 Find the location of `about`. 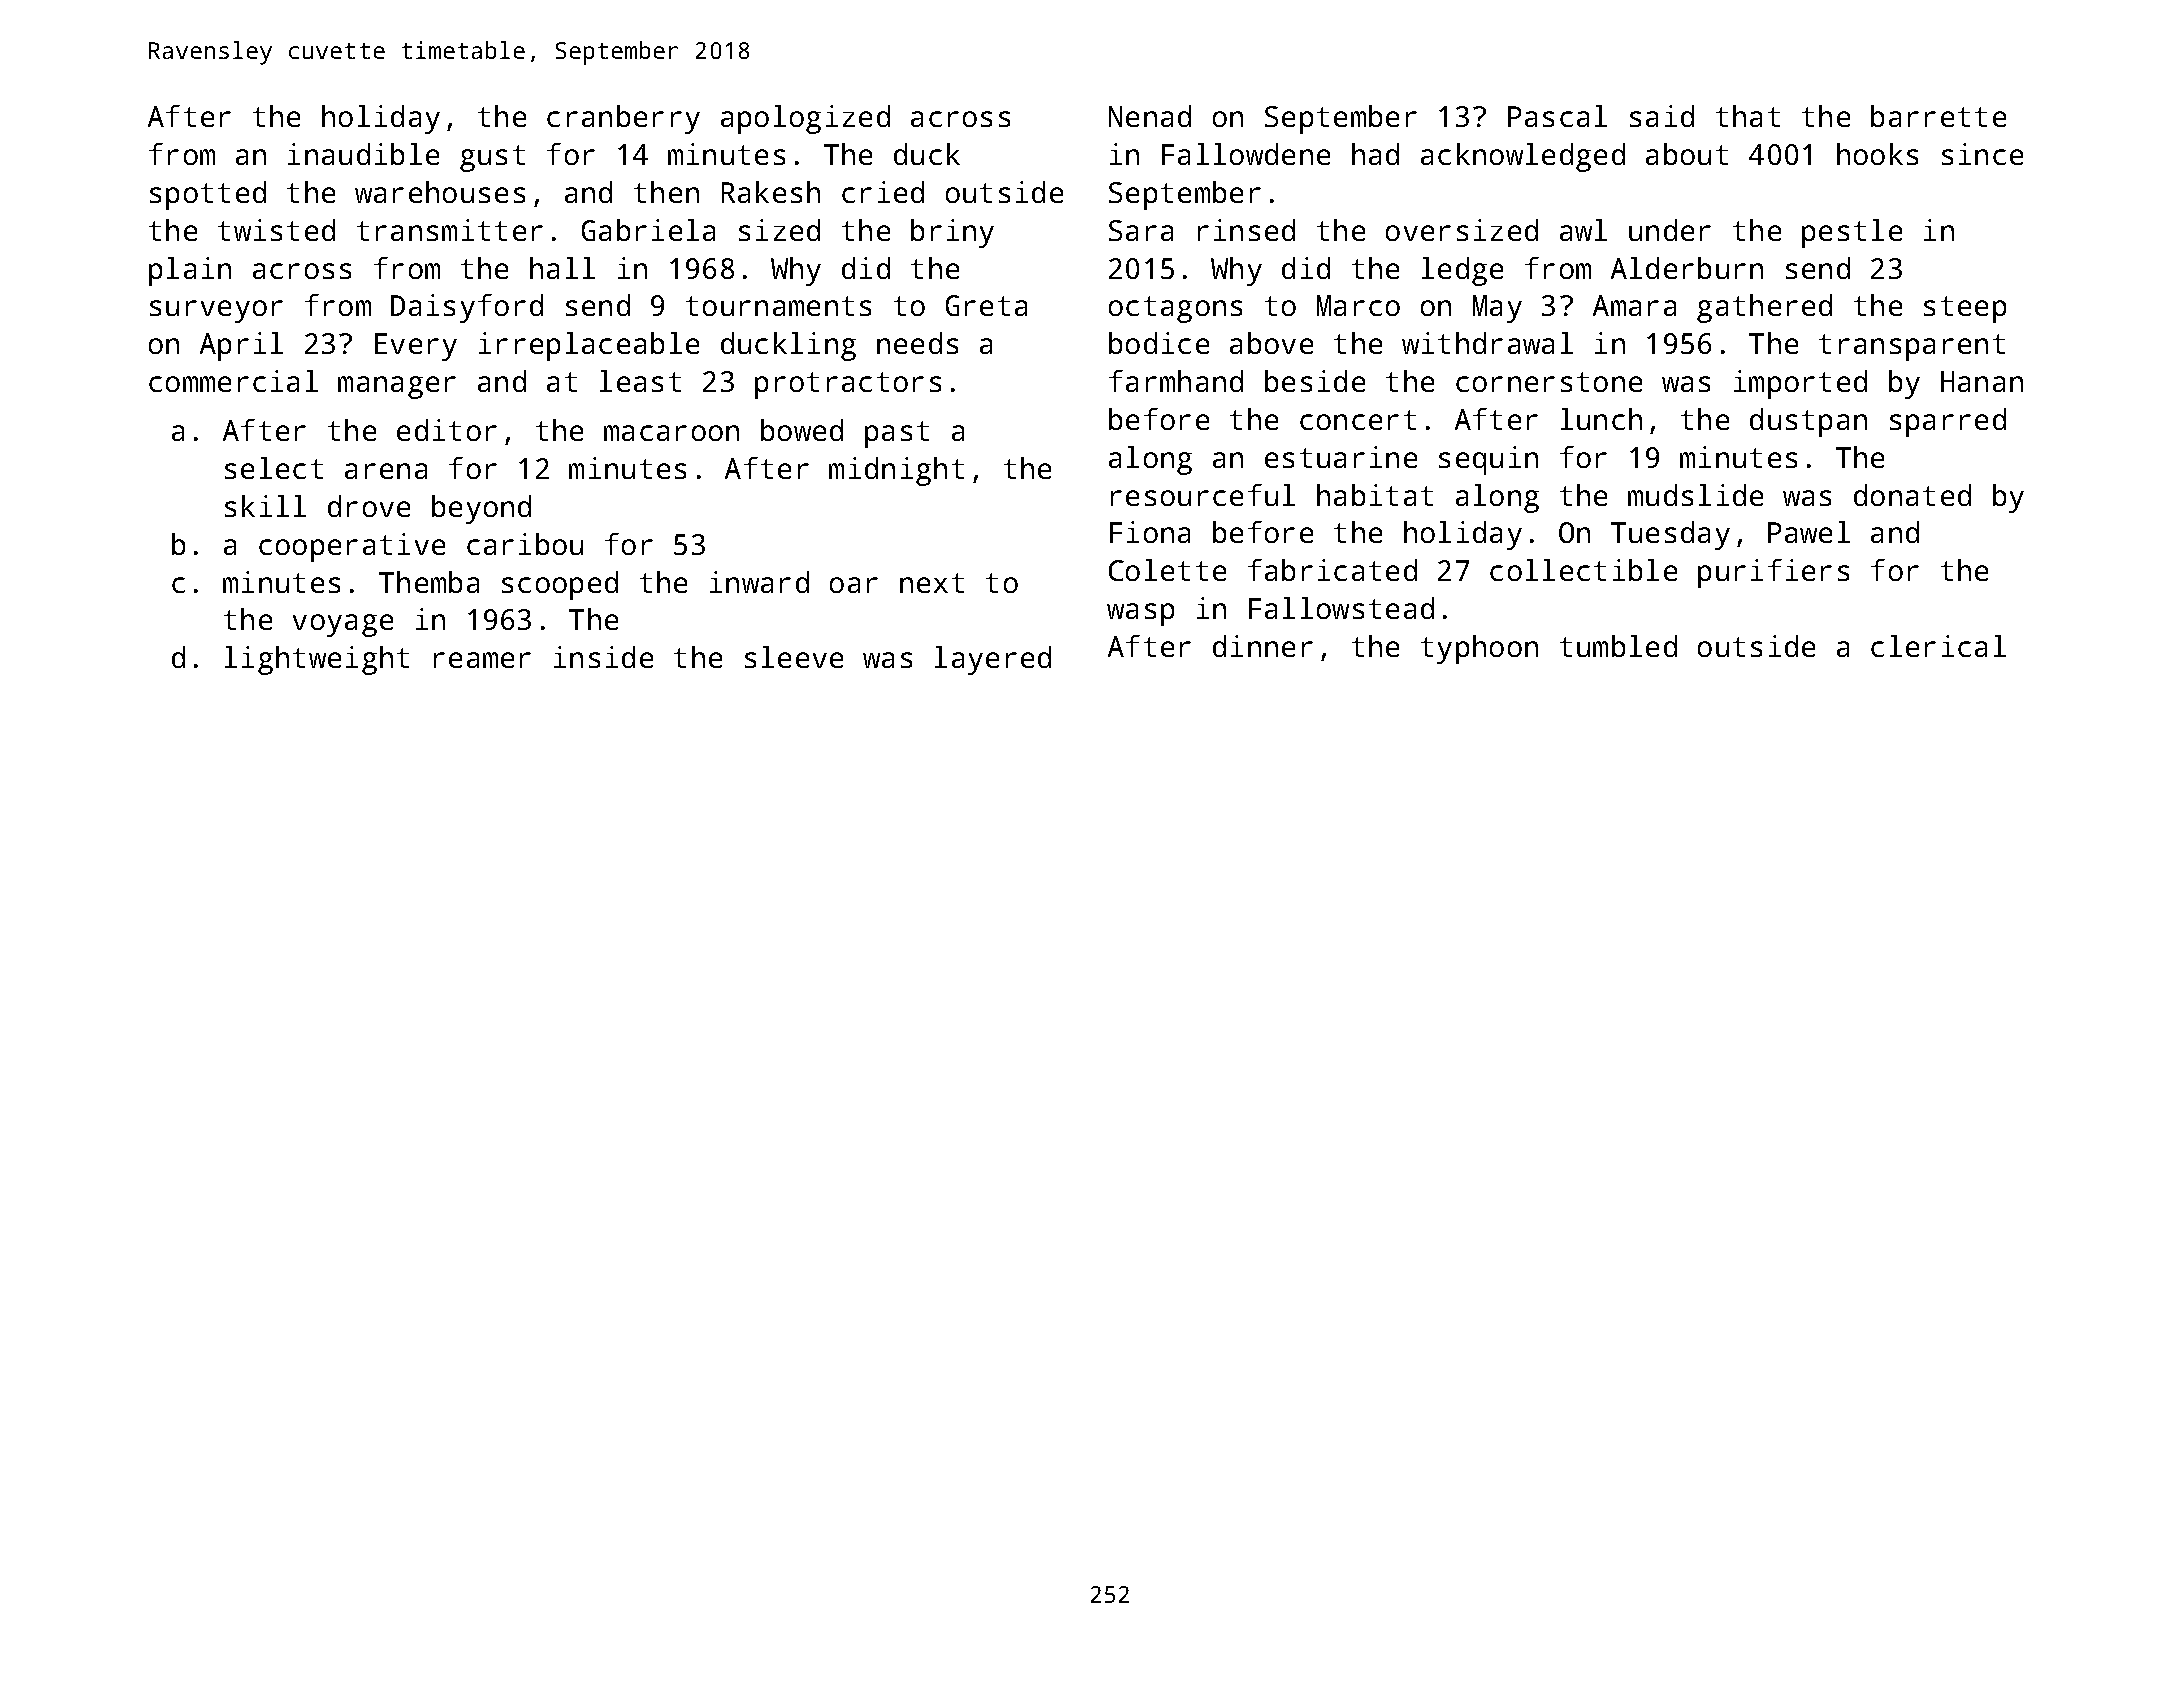

about is located at coordinates (1687, 154).
